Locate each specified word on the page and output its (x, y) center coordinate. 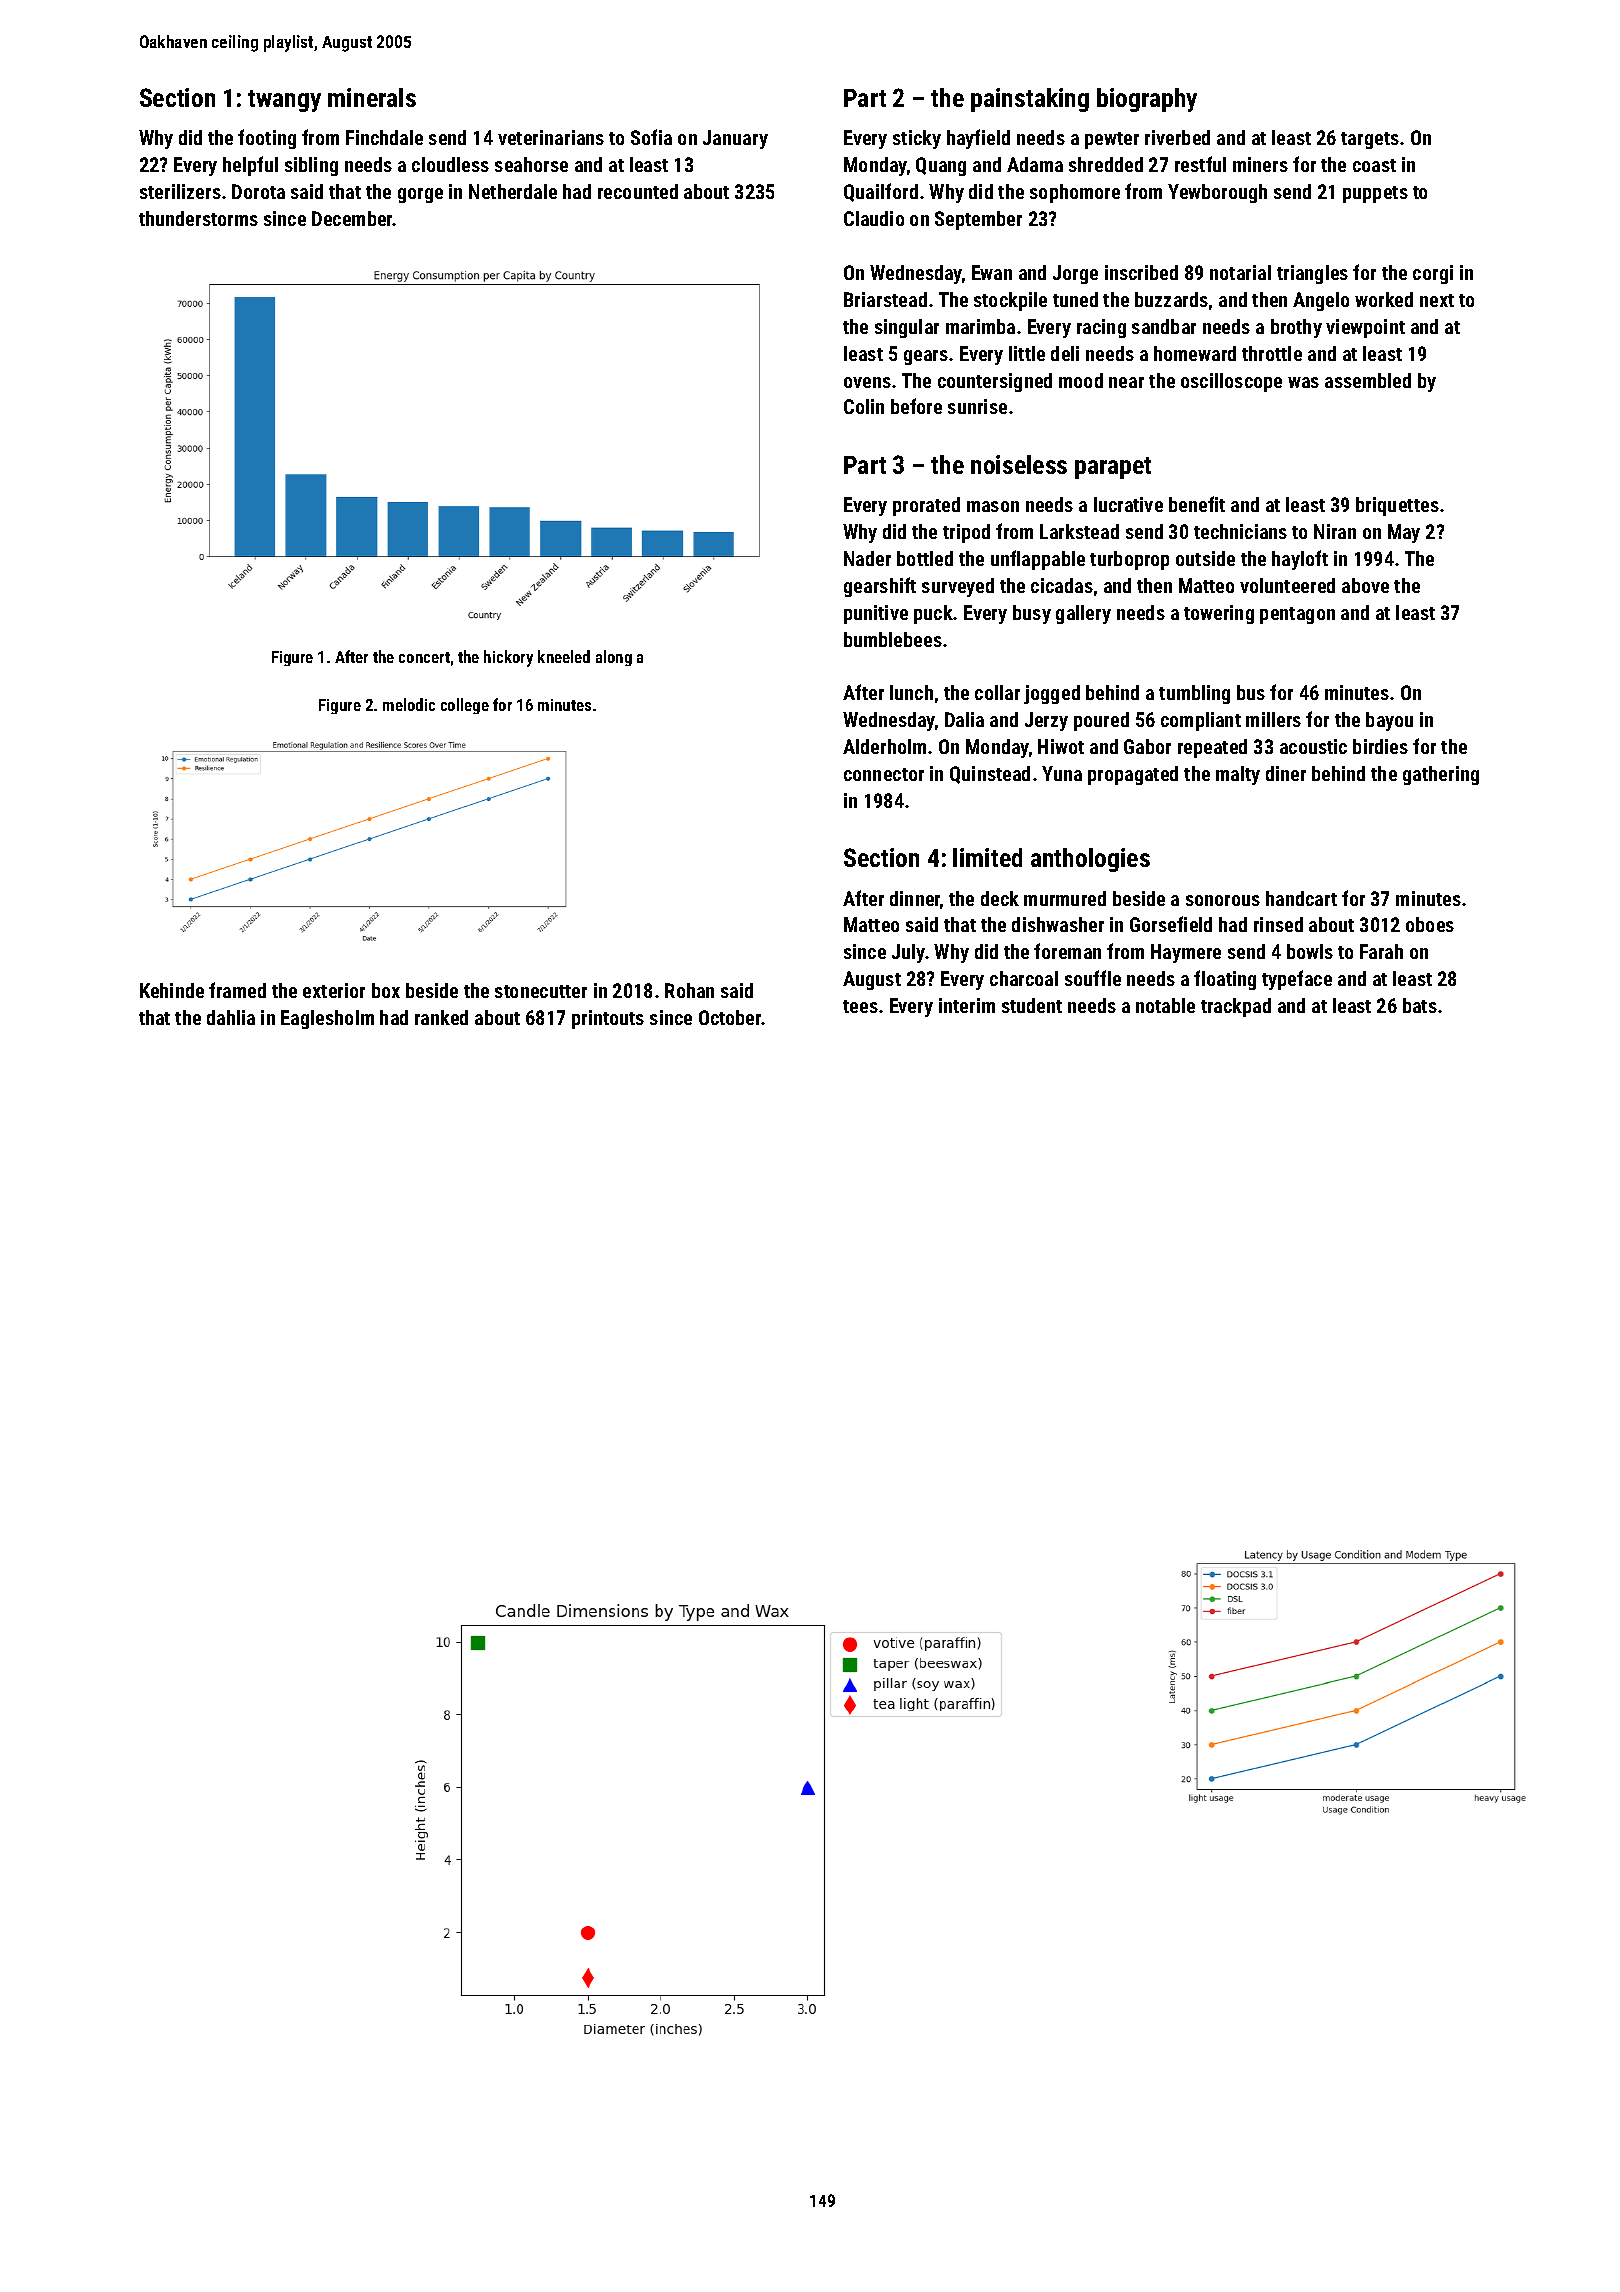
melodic (409, 704)
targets (1370, 140)
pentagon (1297, 615)
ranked (441, 1017)
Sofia (651, 137)
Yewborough (1217, 193)
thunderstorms (198, 218)
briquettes (1397, 506)
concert (424, 657)
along (614, 658)
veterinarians (551, 137)
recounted (638, 191)
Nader (867, 558)
